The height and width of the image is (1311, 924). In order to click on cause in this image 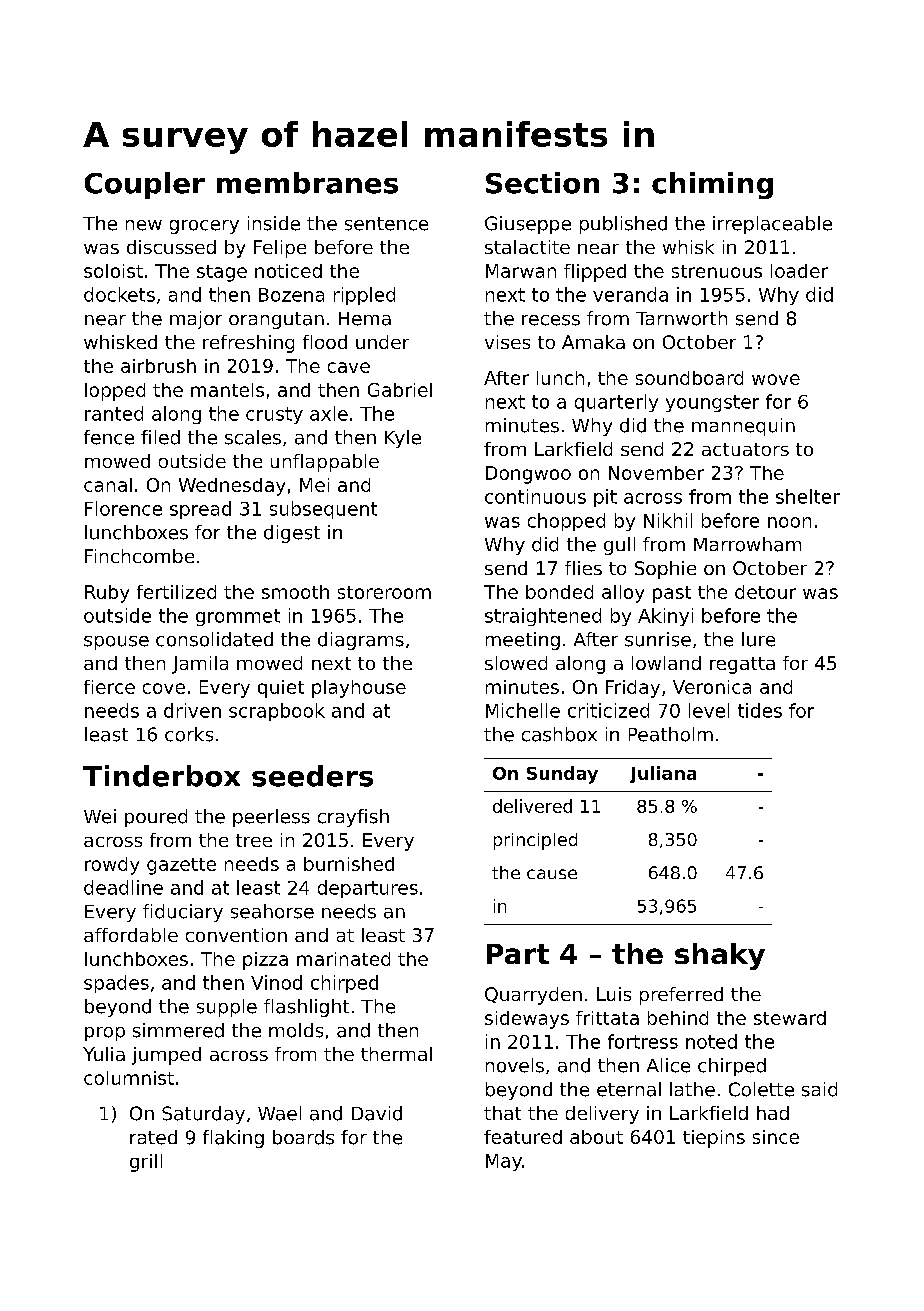, I will do `click(552, 874)`.
